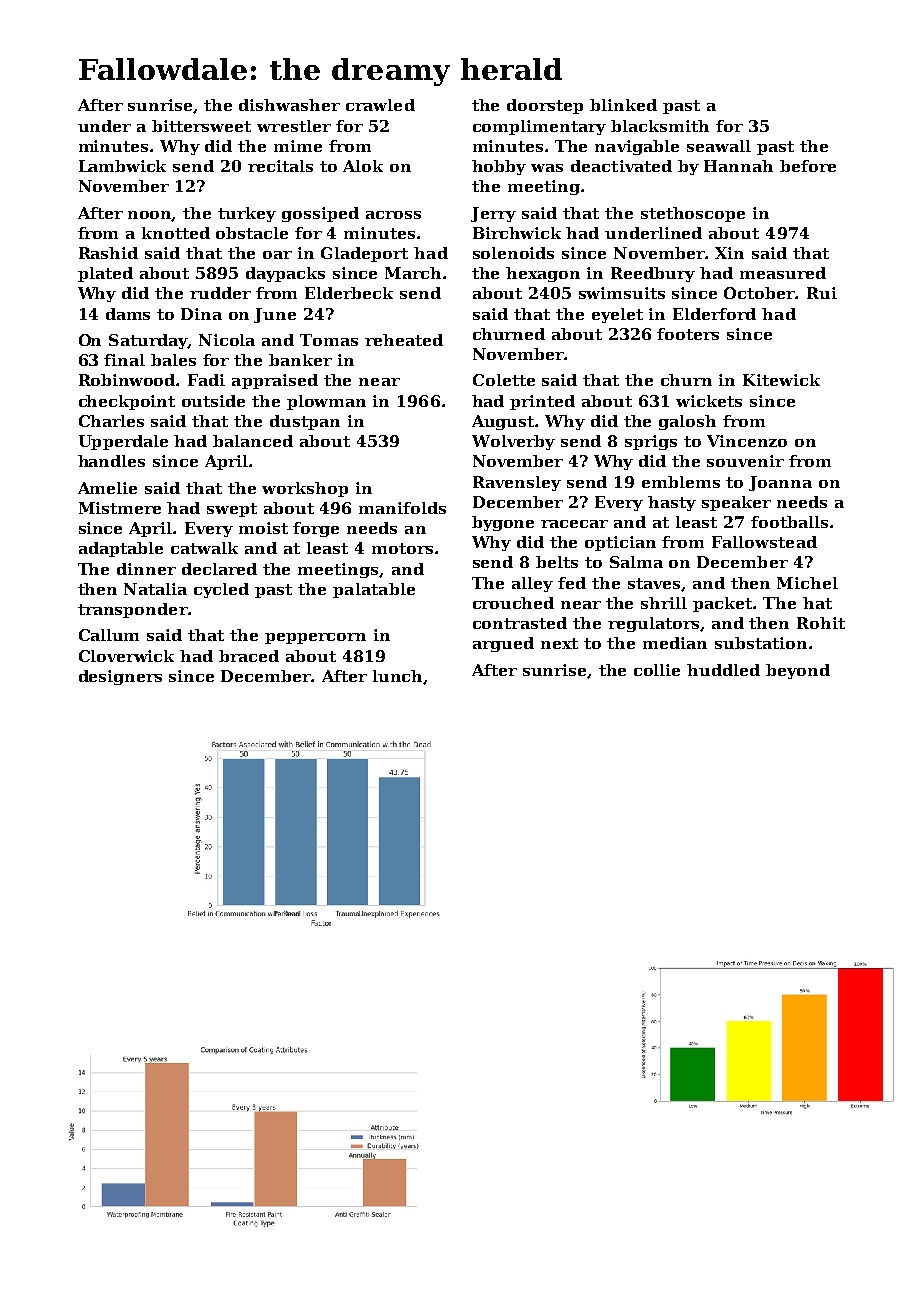  I want to click on lunch, so click(397, 676).
